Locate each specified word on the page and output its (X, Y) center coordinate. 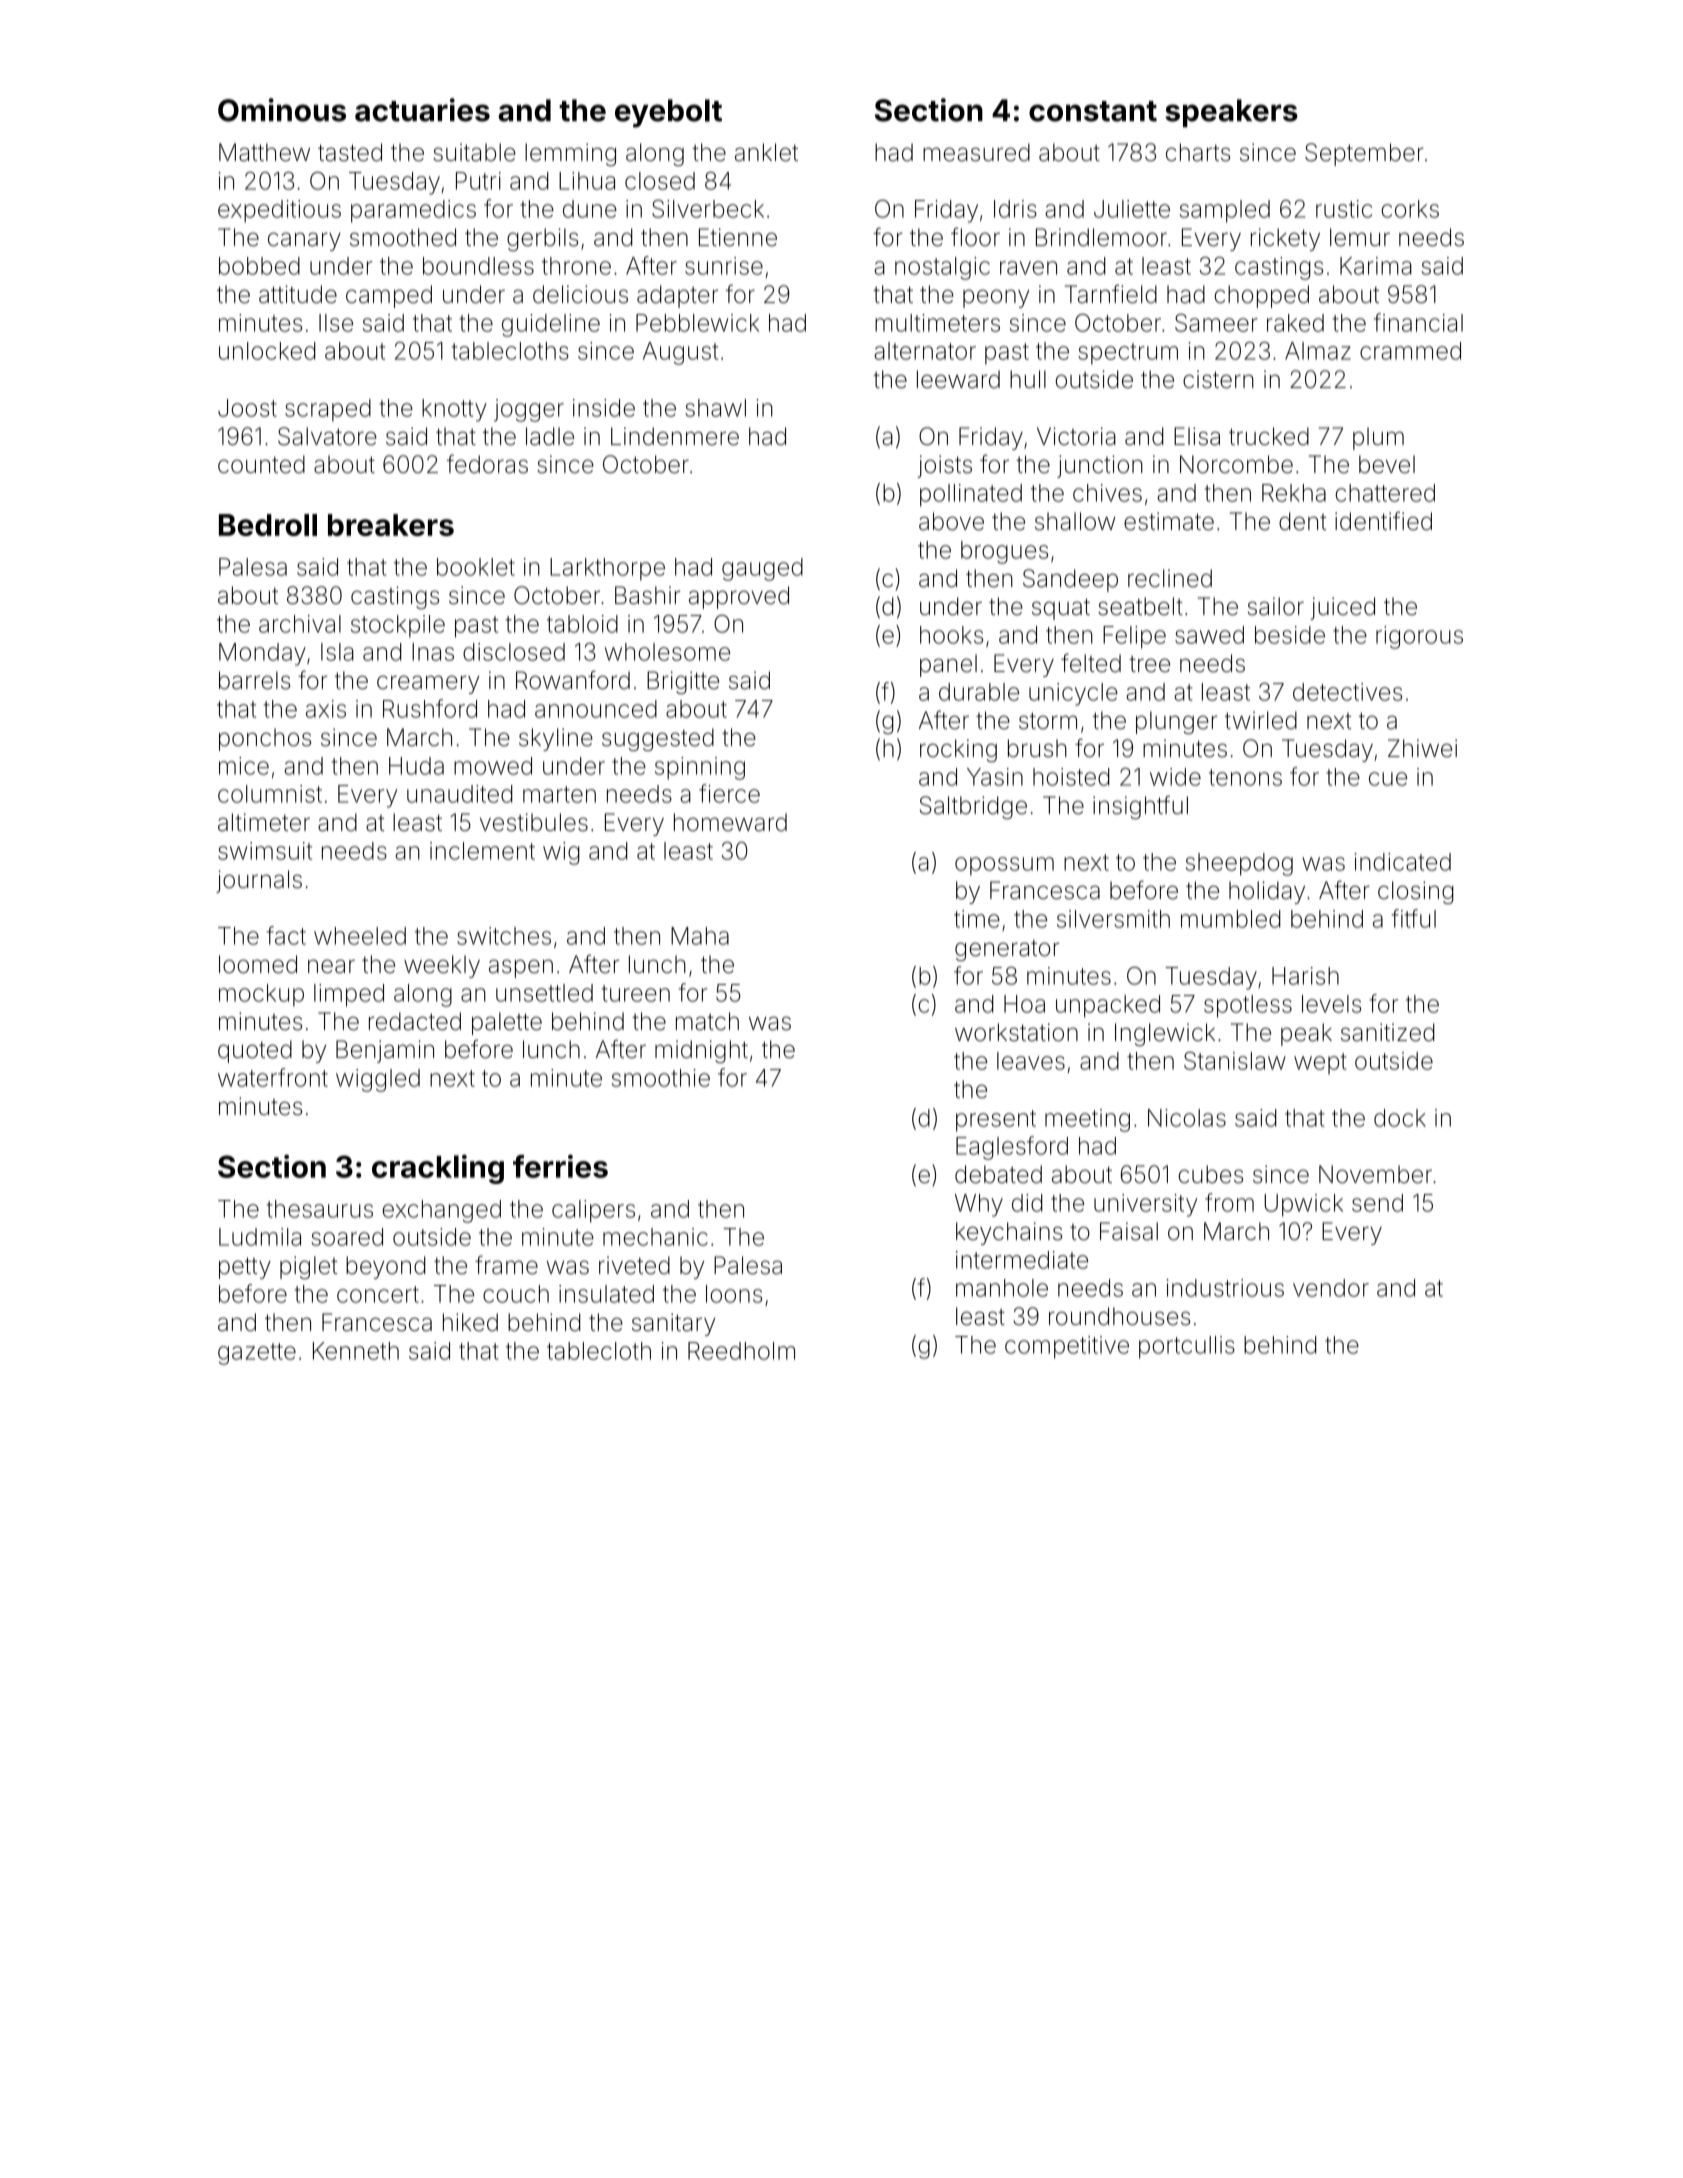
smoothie (661, 1078)
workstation (1016, 1032)
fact (286, 935)
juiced (1342, 608)
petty (245, 1268)
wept (1320, 1063)
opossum (1004, 866)
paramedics (413, 211)
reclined (1170, 578)
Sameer (1216, 323)
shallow (1075, 521)
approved (739, 597)
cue (1388, 779)
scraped (328, 410)
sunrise (724, 266)
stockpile (398, 626)
